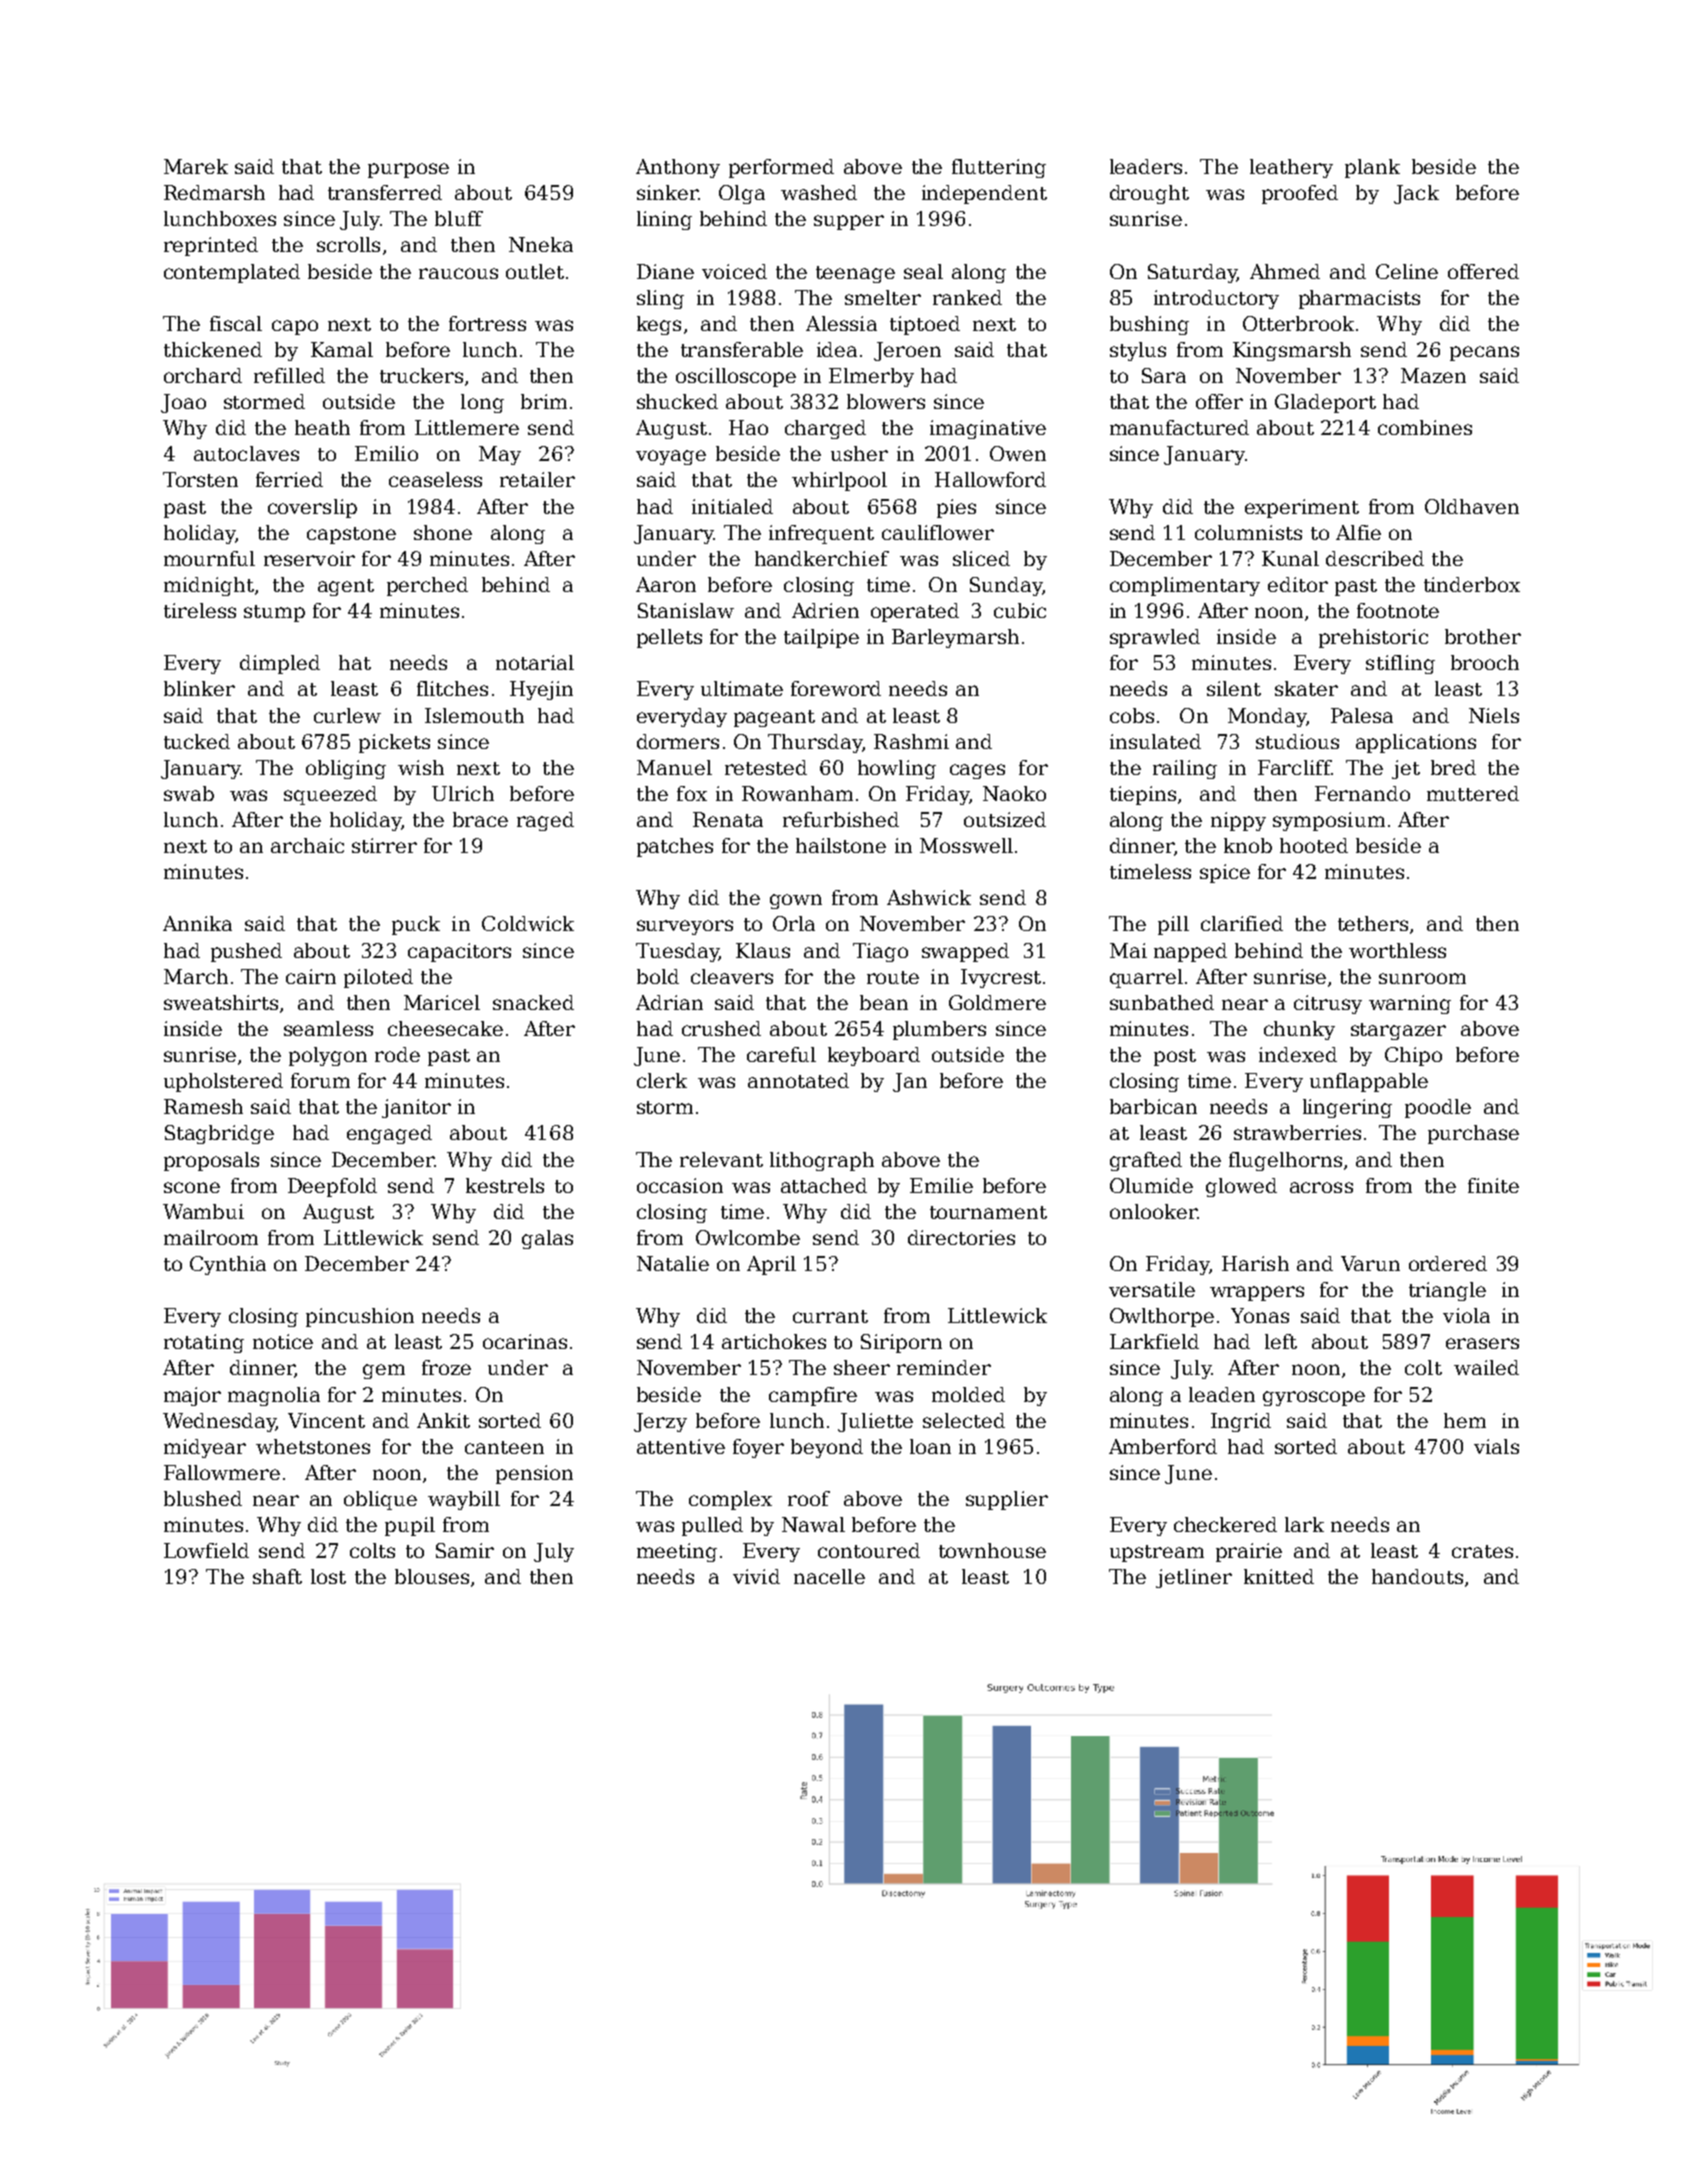  I want to click on waybill, so click(464, 1500).
